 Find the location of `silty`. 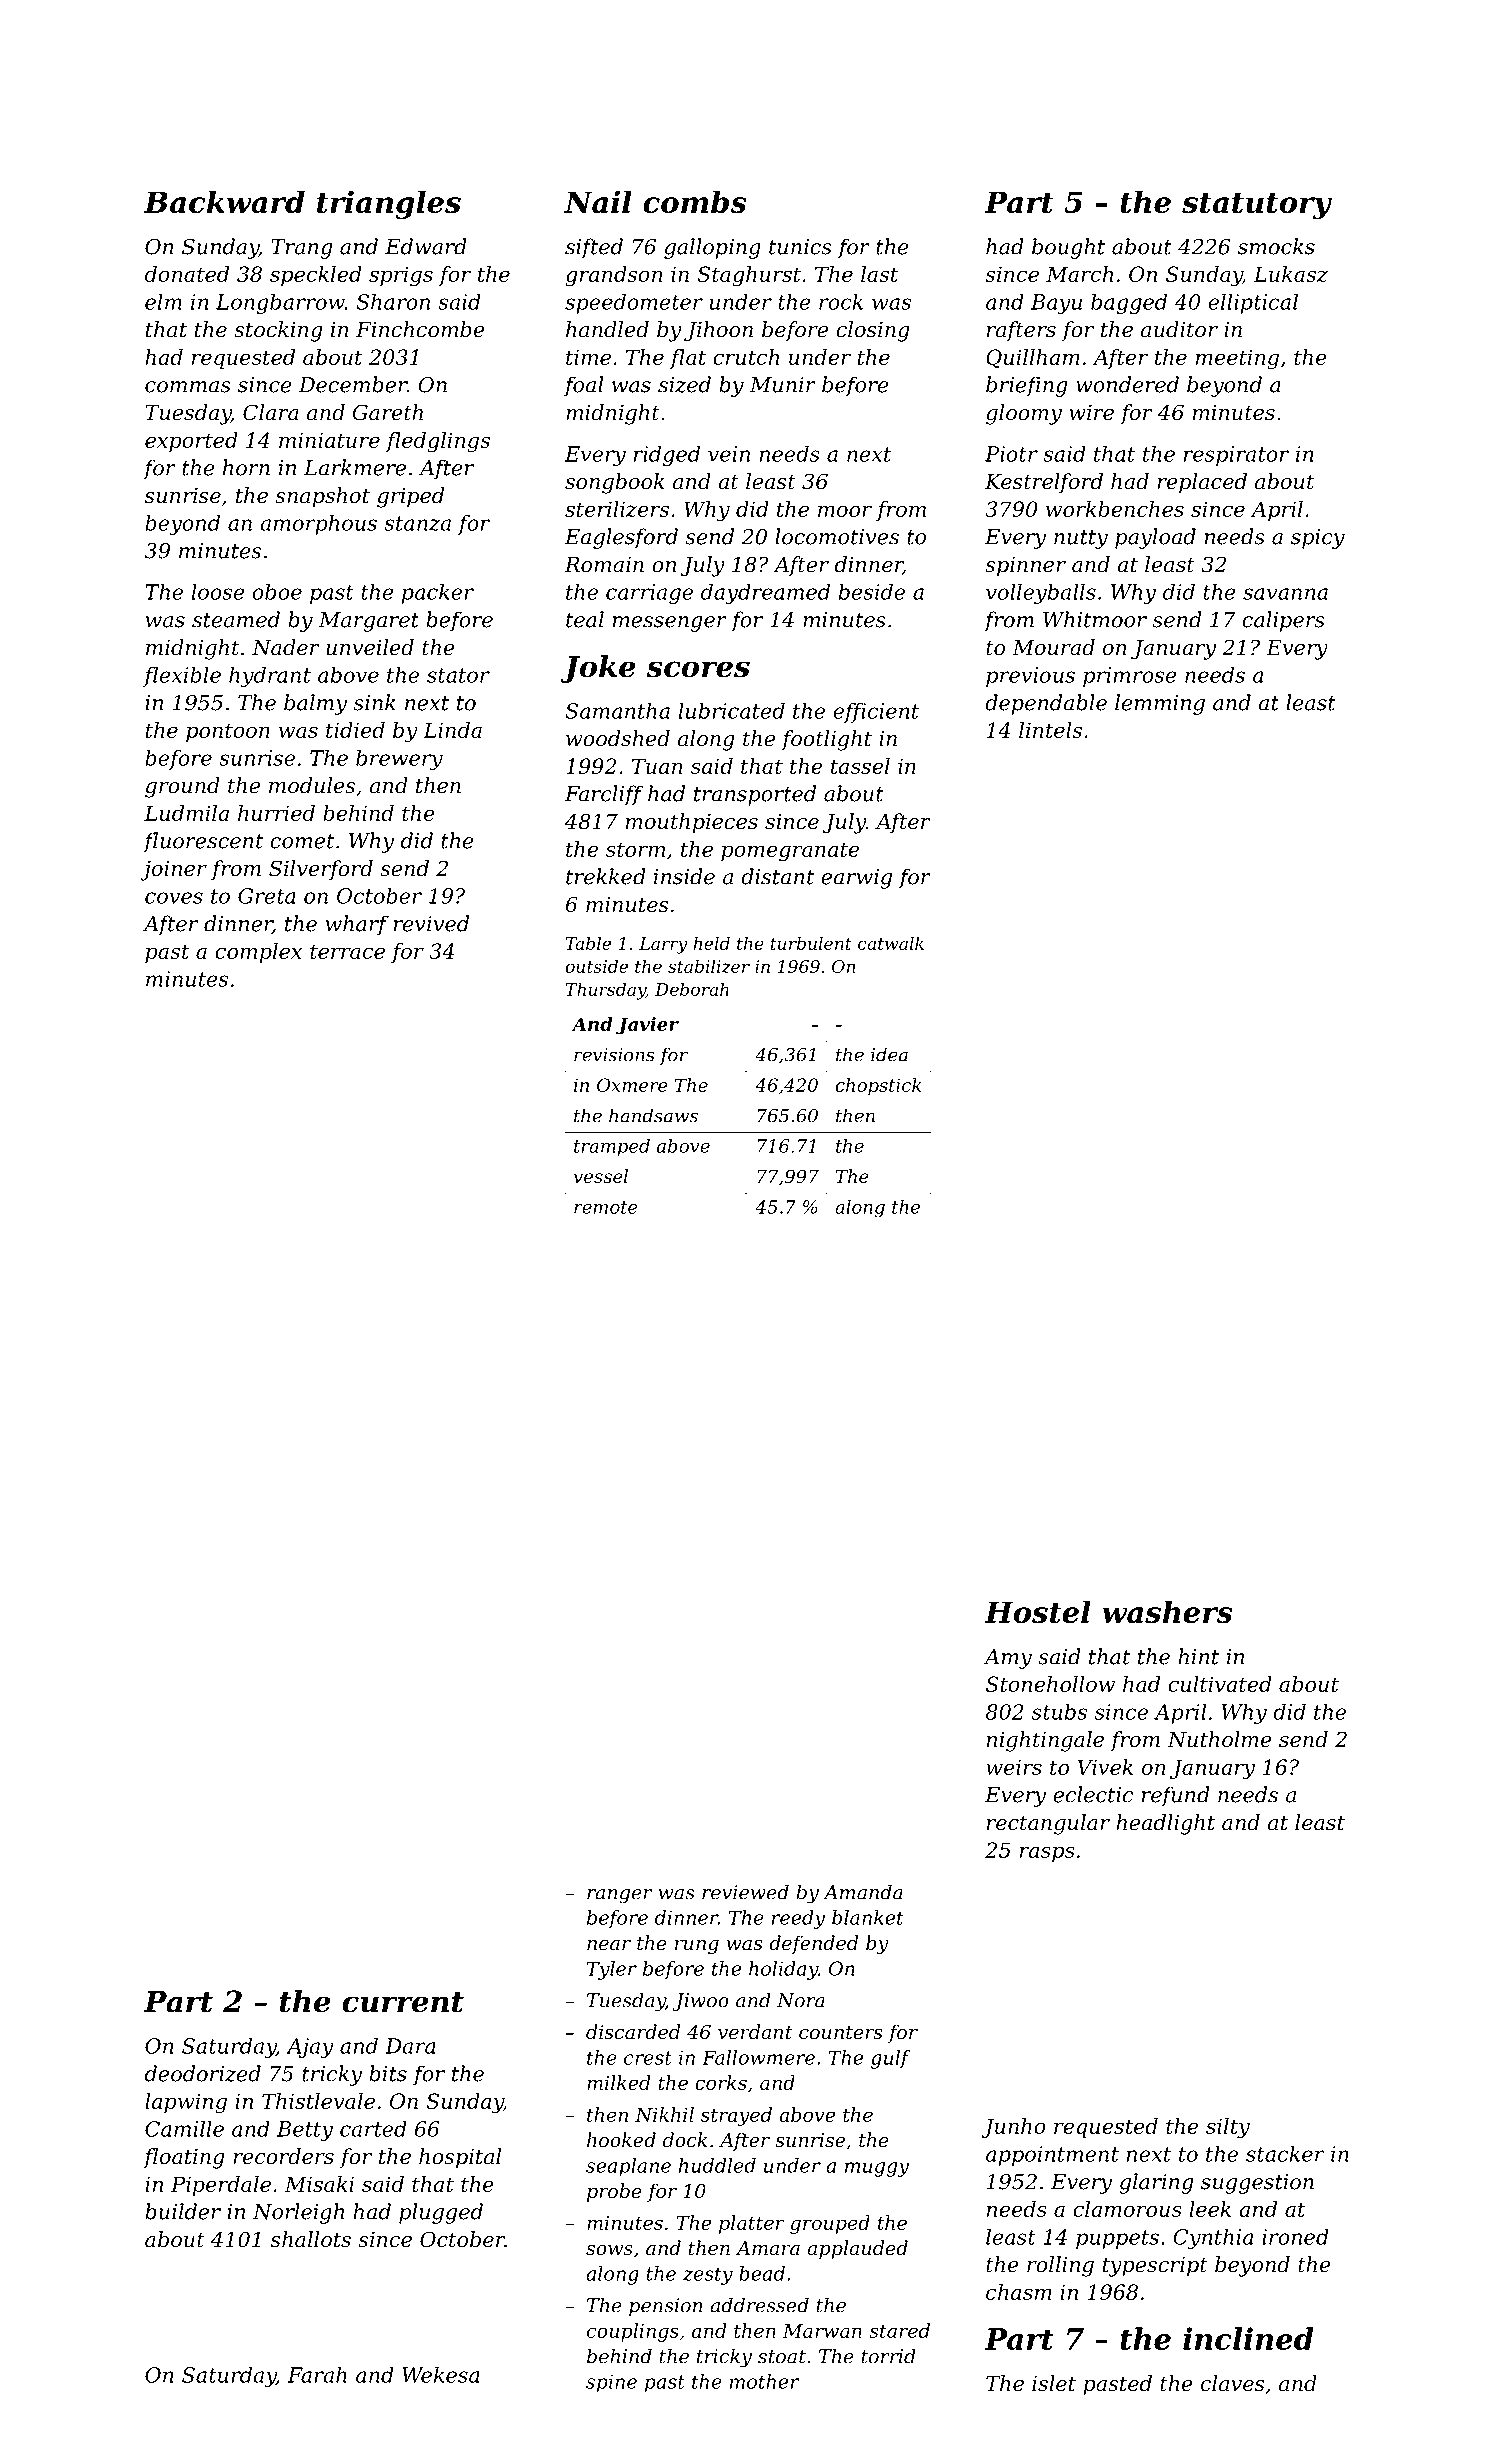

silty is located at coordinates (1228, 2128).
